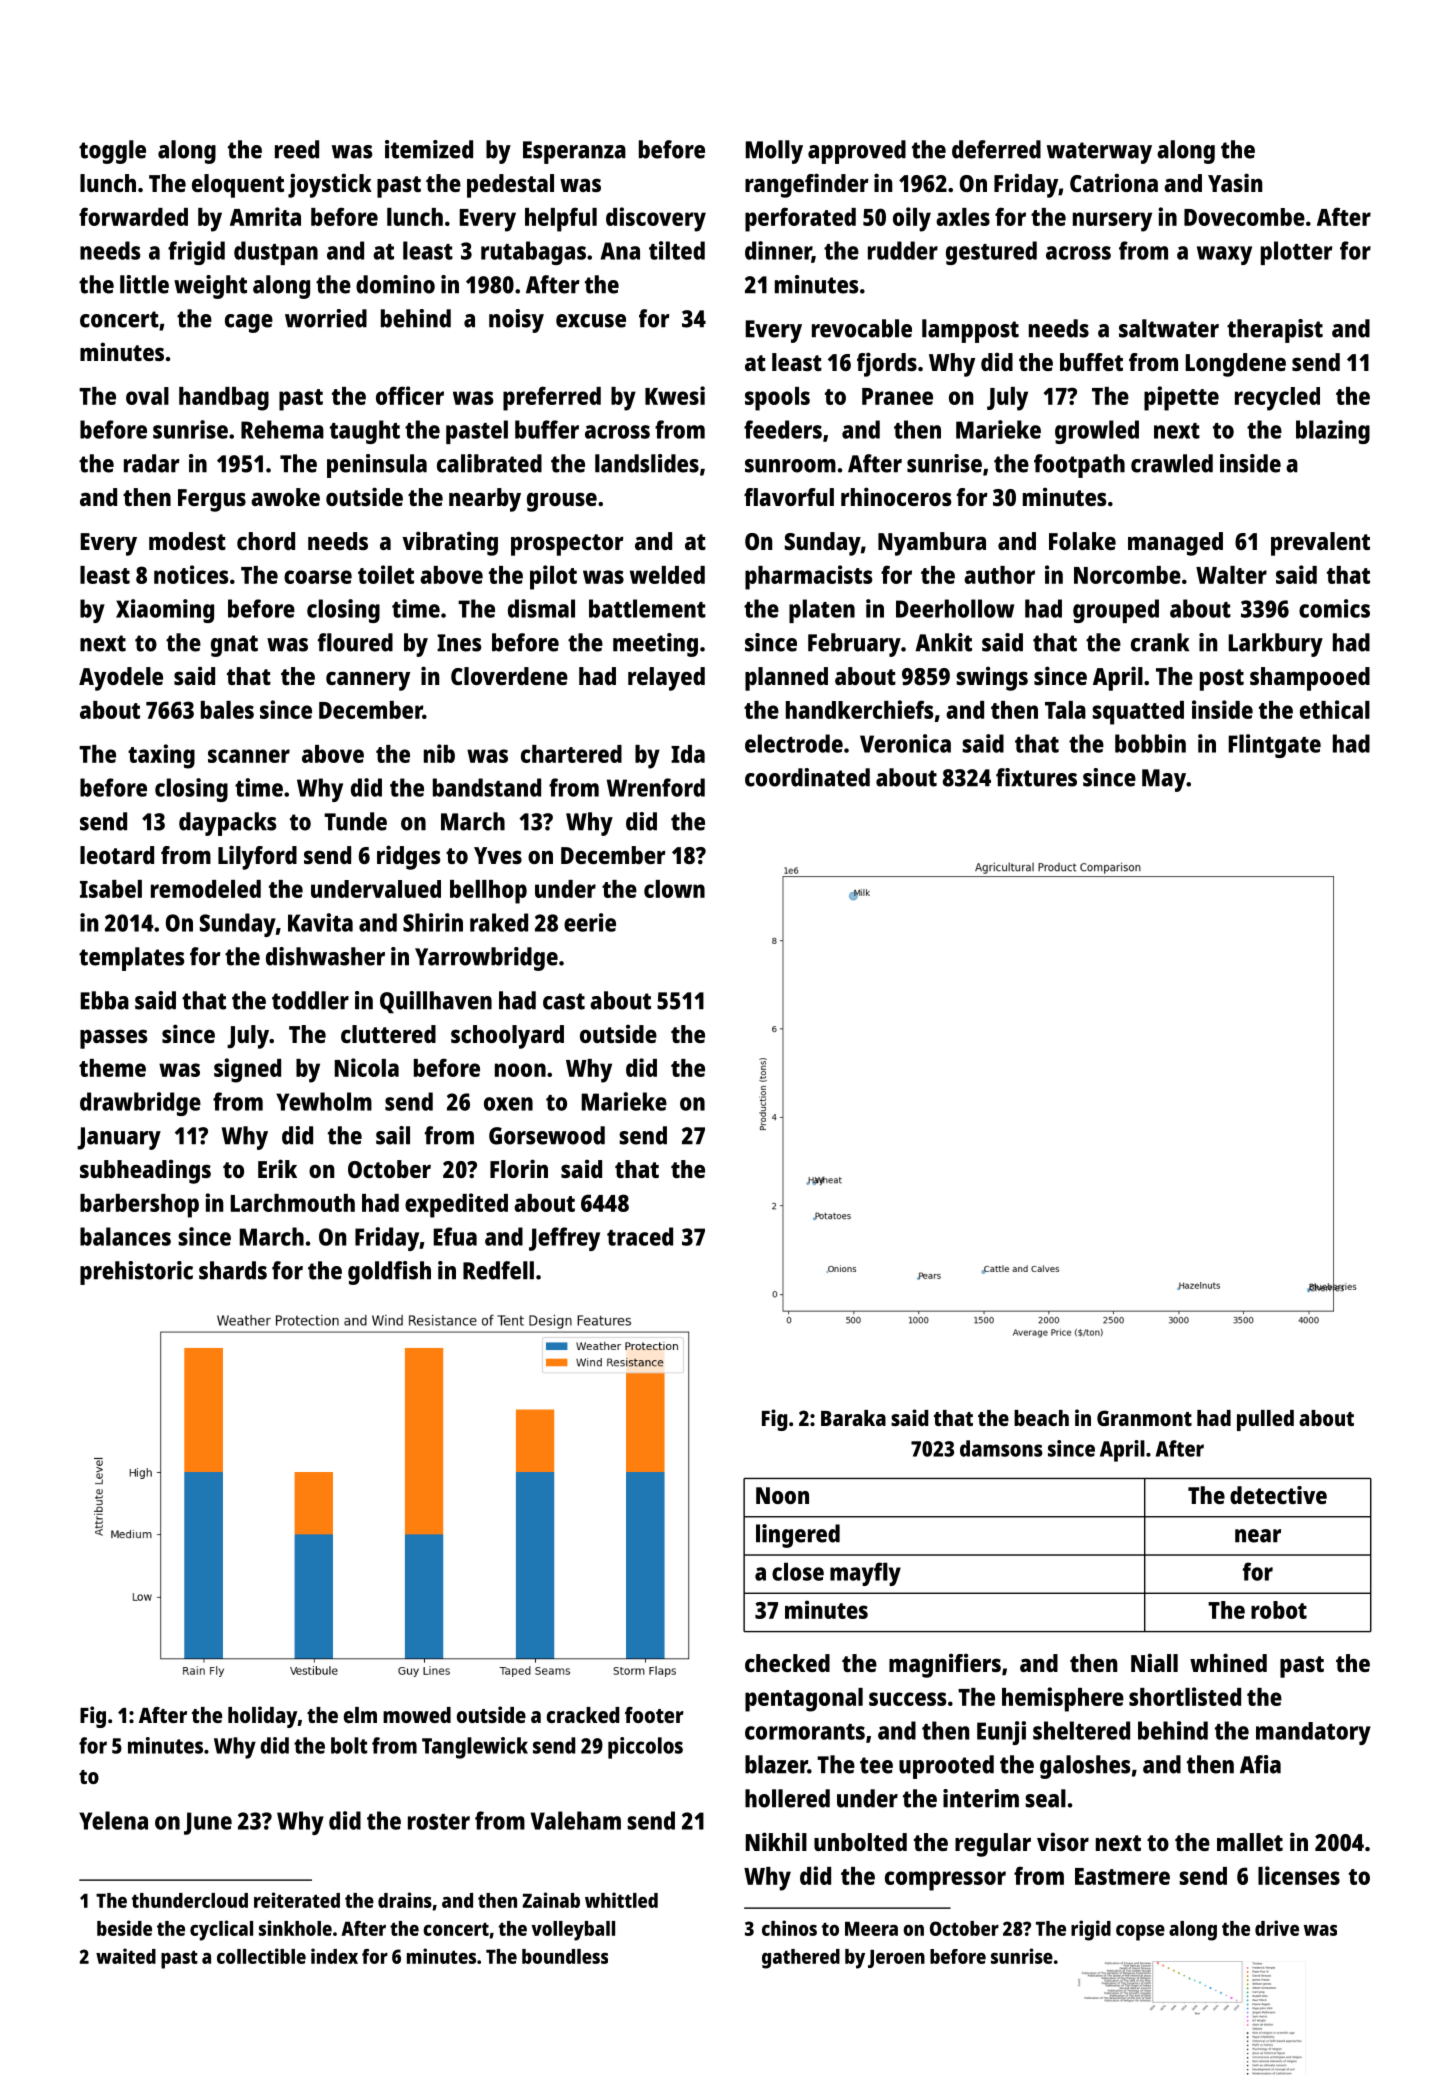 This image has width=1450, height=2100. What do you see at coordinates (857, 152) in the image?
I see `approved` at bounding box center [857, 152].
